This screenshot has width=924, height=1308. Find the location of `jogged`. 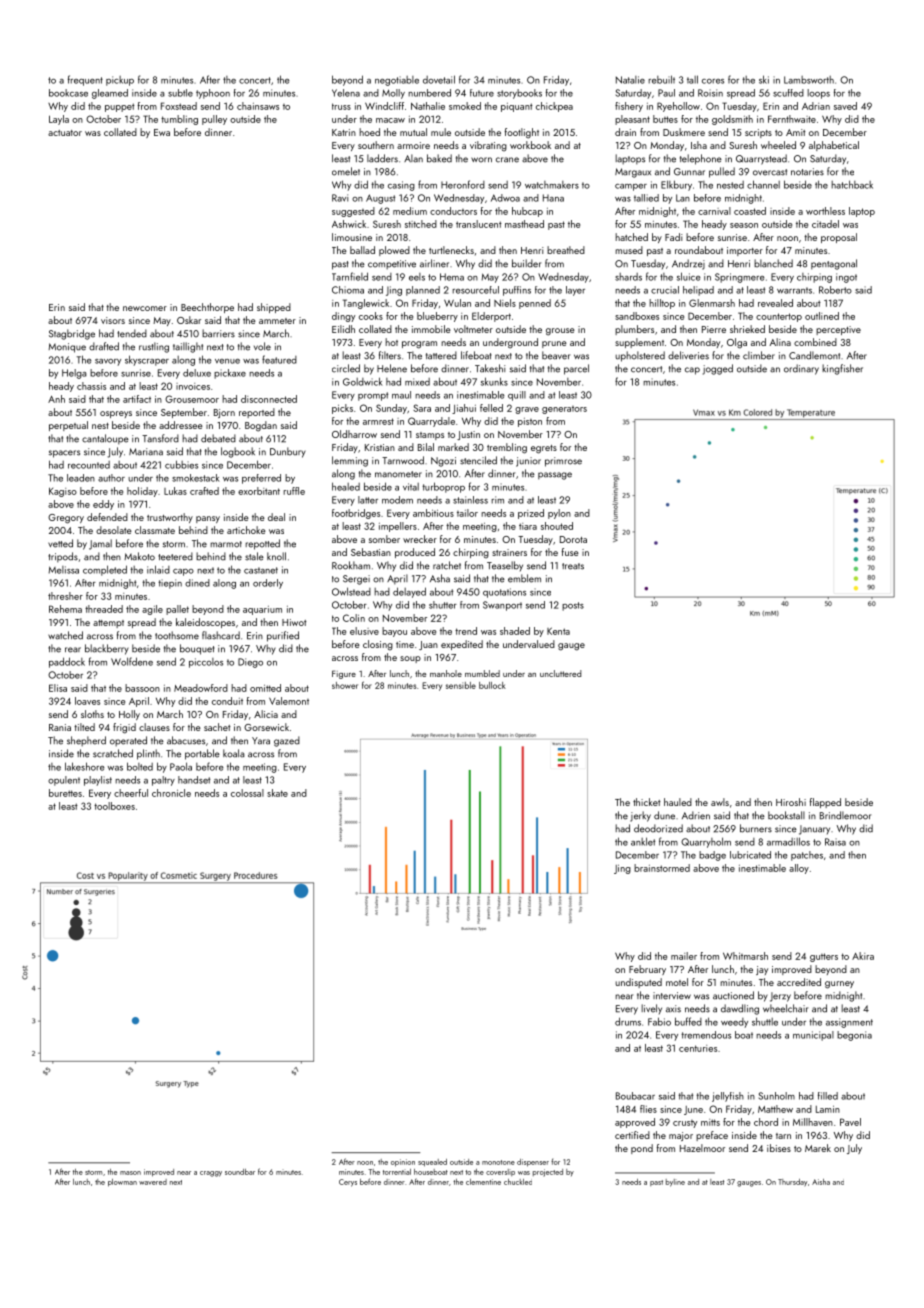

jogged is located at coordinates (718, 369).
